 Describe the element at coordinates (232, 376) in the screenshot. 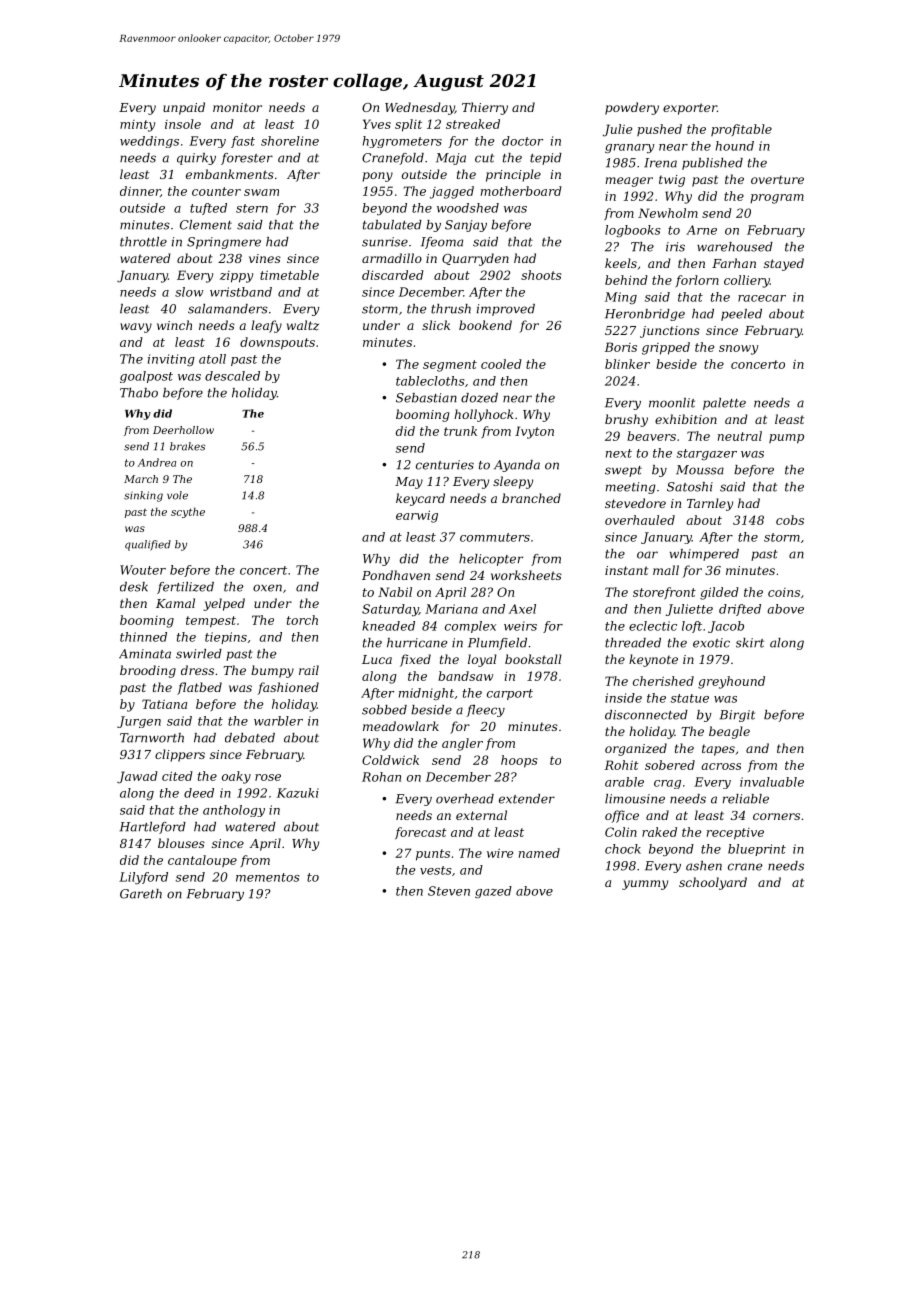

I see `descaled` at that location.
